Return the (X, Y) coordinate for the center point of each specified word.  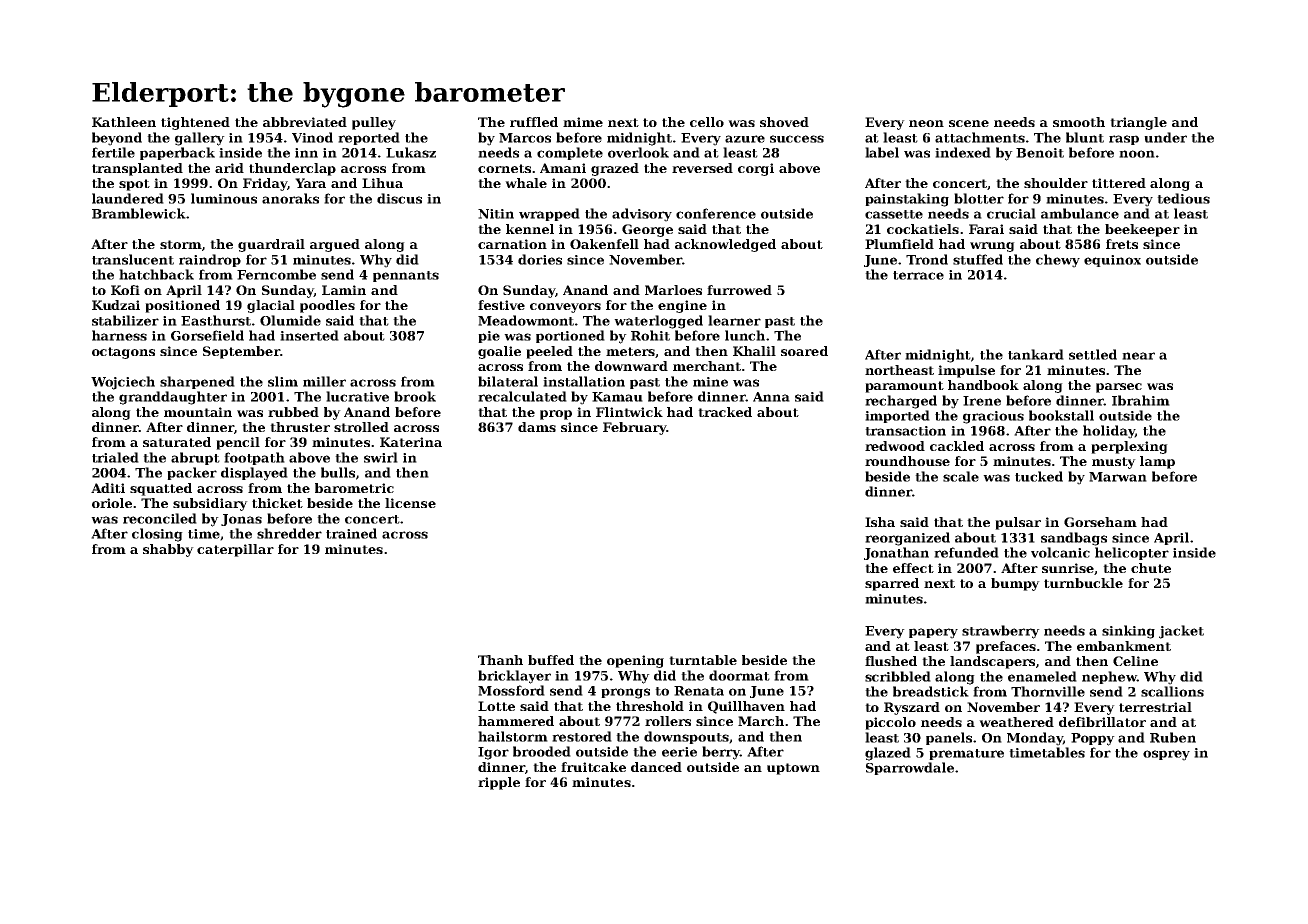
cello (707, 122)
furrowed (739, 290)
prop (556, 415)
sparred (892, 584)
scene (969, 123)
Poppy (1093, 739)
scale (961, 476)
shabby (168, 550)
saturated (177, 442)
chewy (1058, 261)
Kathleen (124, 122)
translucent (133, 259)
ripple (499, 783)
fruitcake (593, 767)
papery (933, 633)
